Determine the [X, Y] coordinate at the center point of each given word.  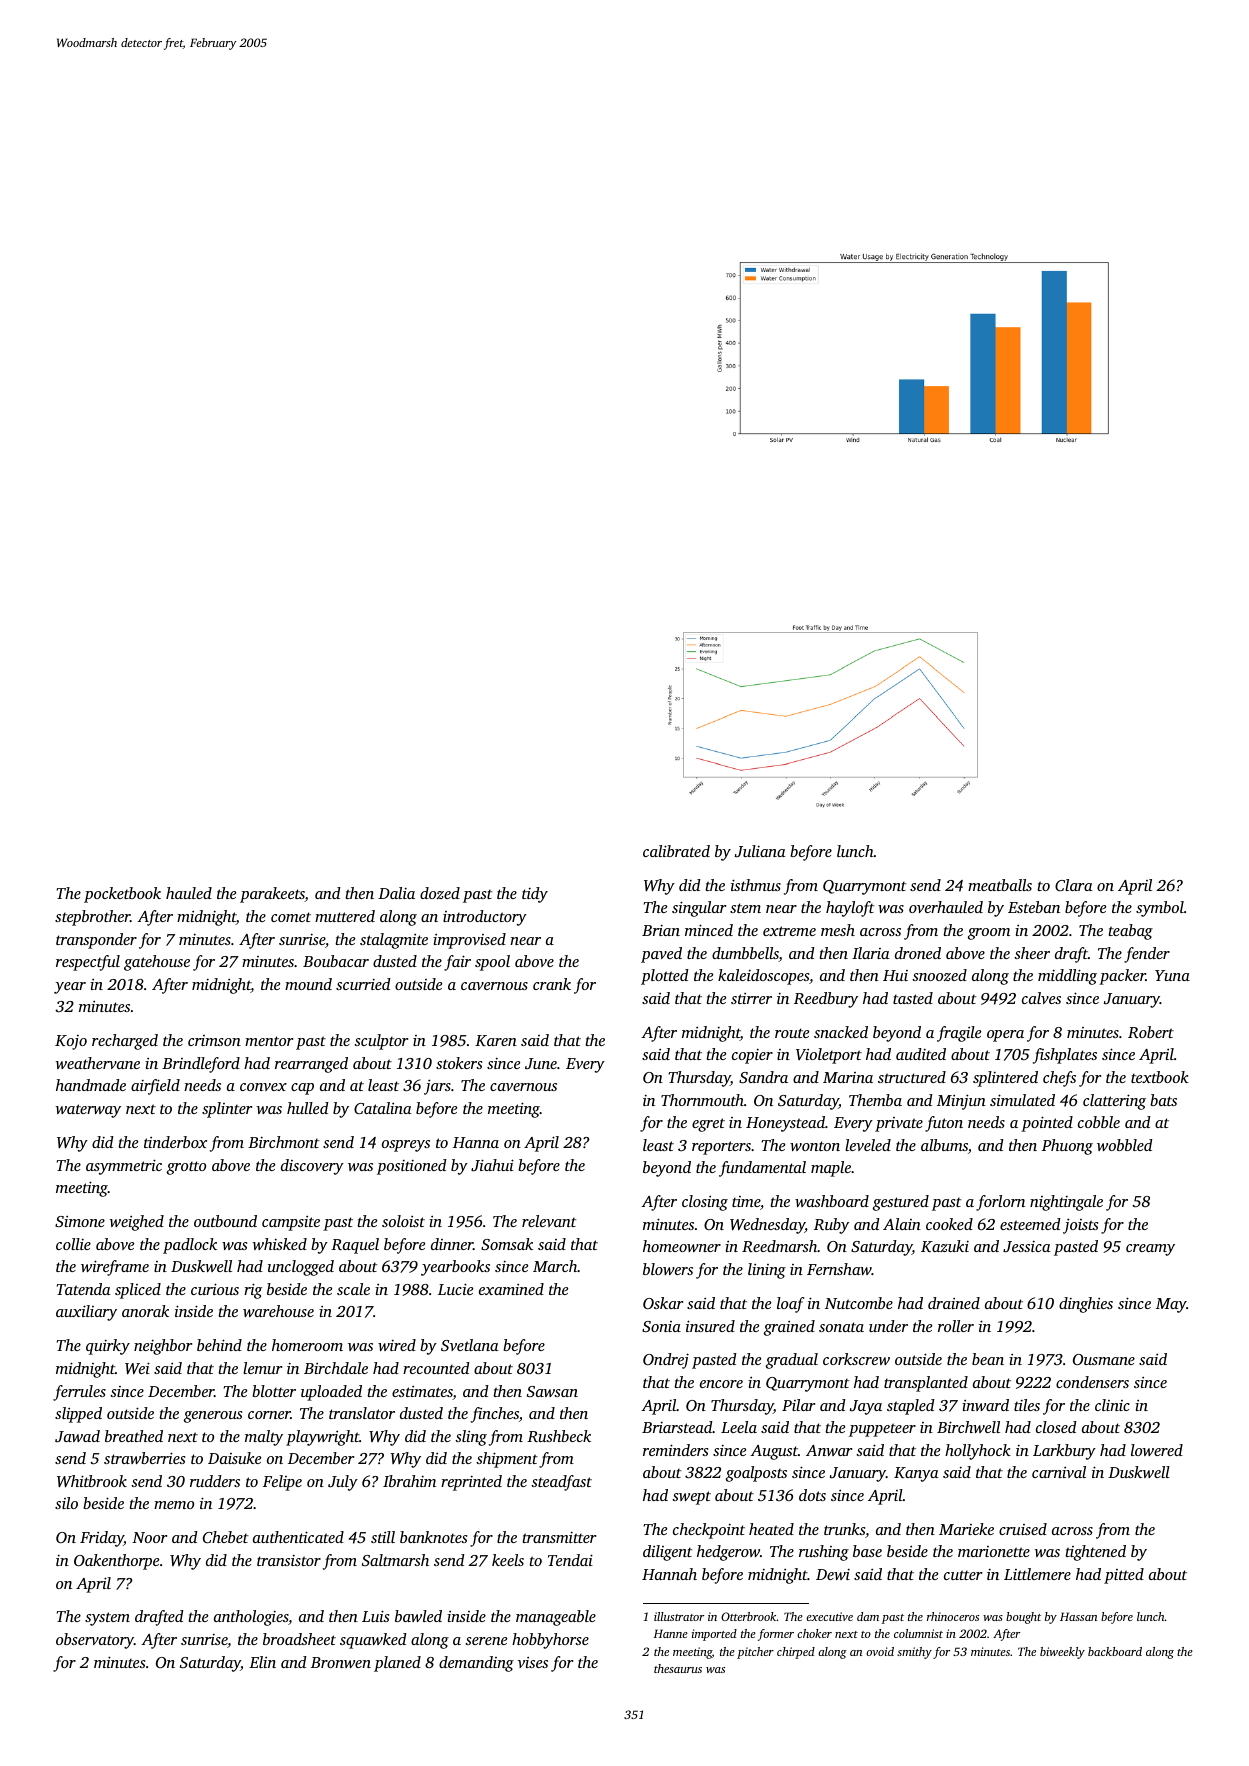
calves [1041, 998]
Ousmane [1104, 1359]
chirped [796, 1653]
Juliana [760, 851]
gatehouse [157, 963]
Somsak [507, 1244]
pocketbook [122, 895]
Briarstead [677, 1427]
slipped [78, 1415]
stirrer [751, 998]
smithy [914, 1653]
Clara [1074, 885]
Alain [902, 1224]
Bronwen [341, 1662]
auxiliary [86, 1313]
